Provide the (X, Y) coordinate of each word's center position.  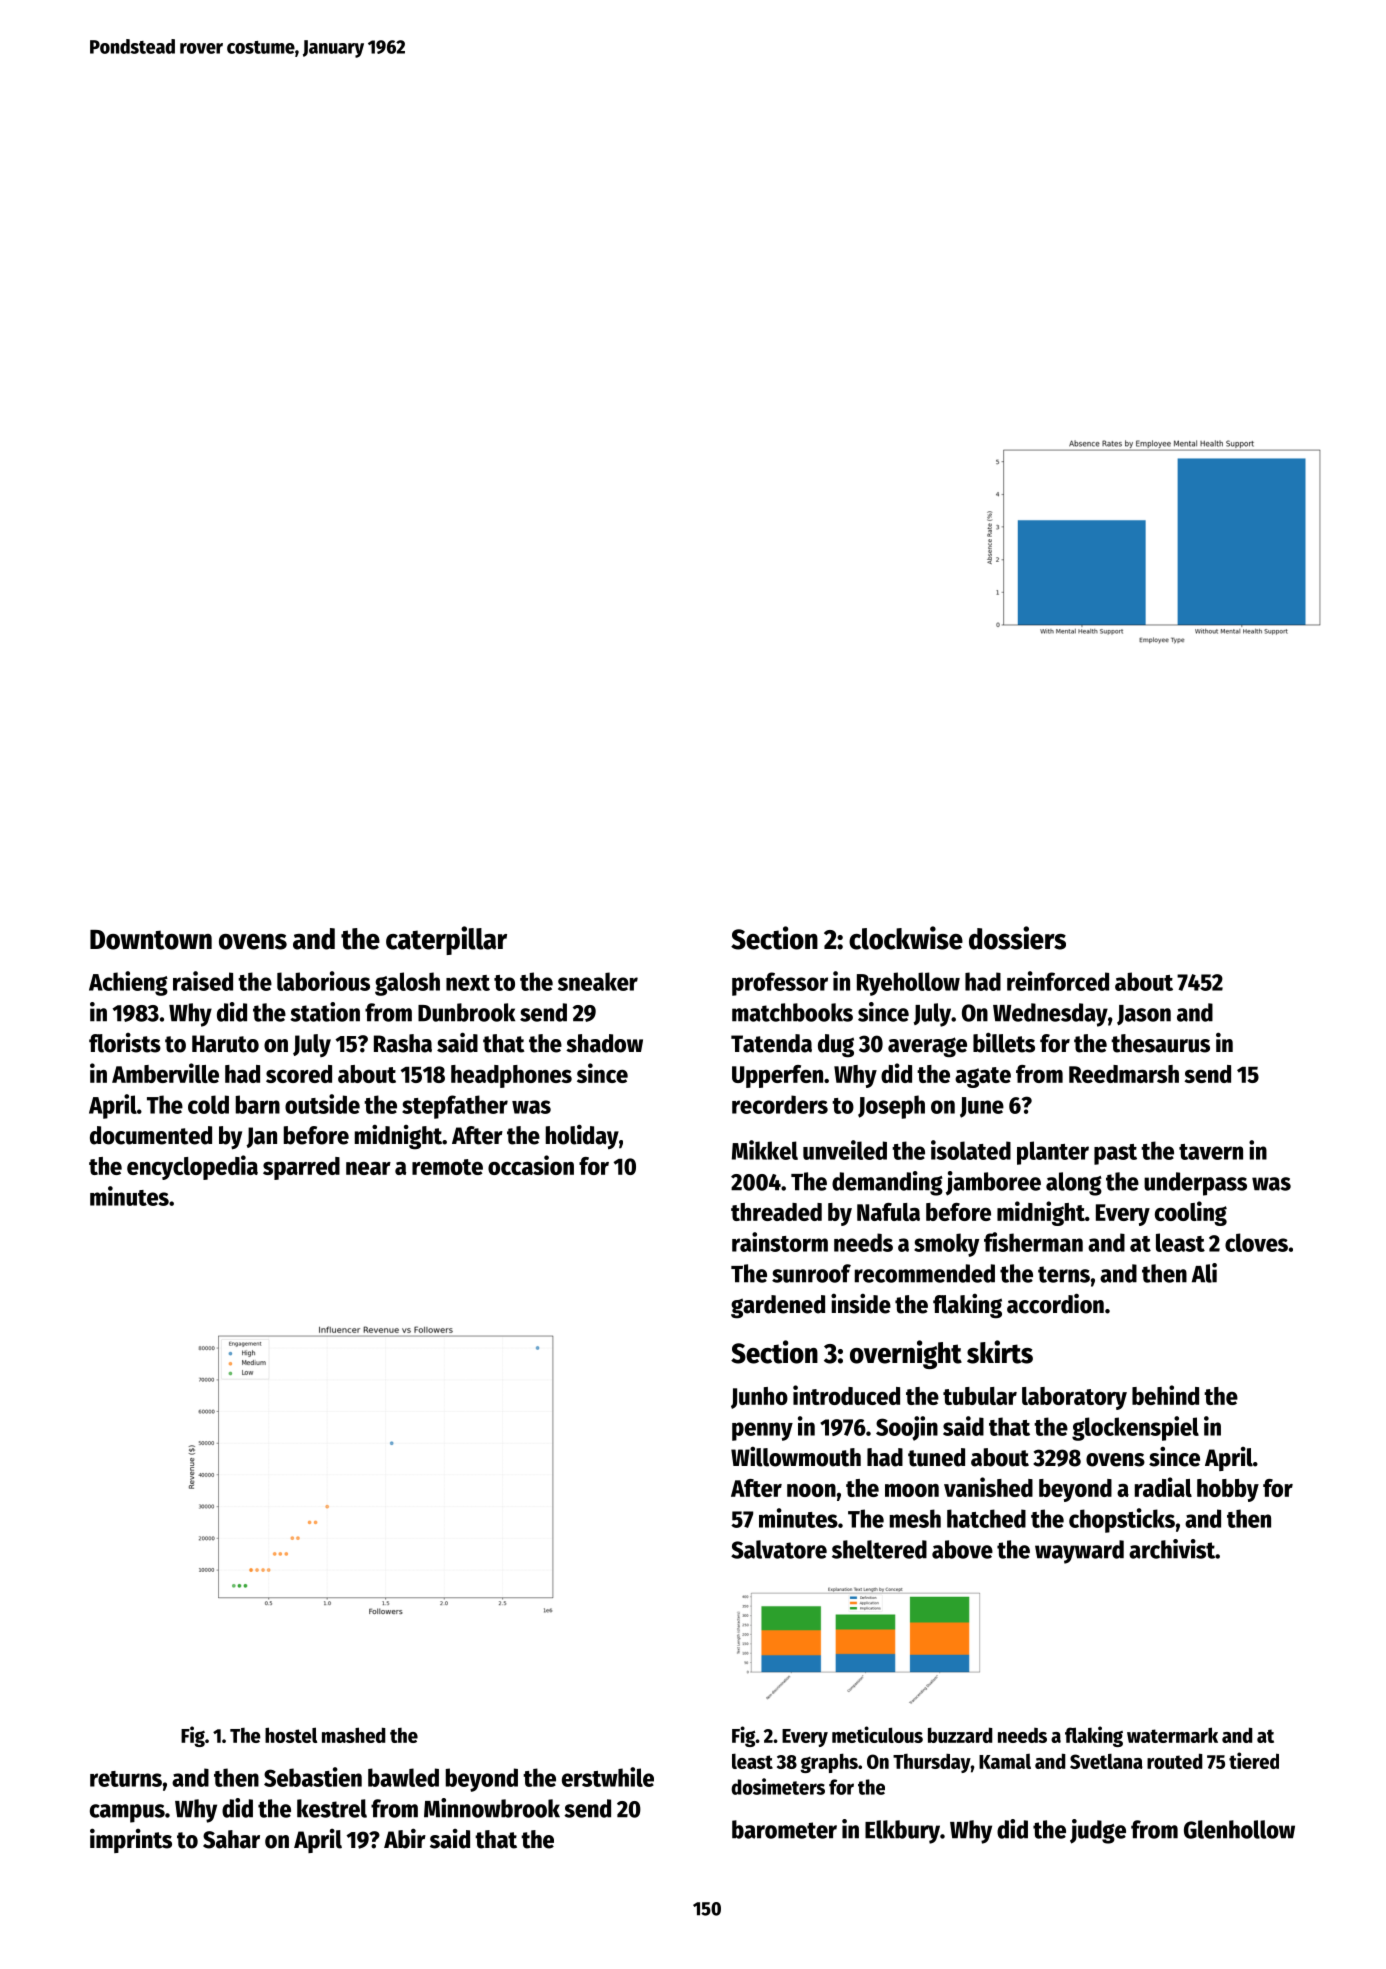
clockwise (906, 938)
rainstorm (780, 1242)
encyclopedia (192, 1167)
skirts (1000, 1352)
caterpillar (446, 940)
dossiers (1017, 938)
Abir (405, 1838)
